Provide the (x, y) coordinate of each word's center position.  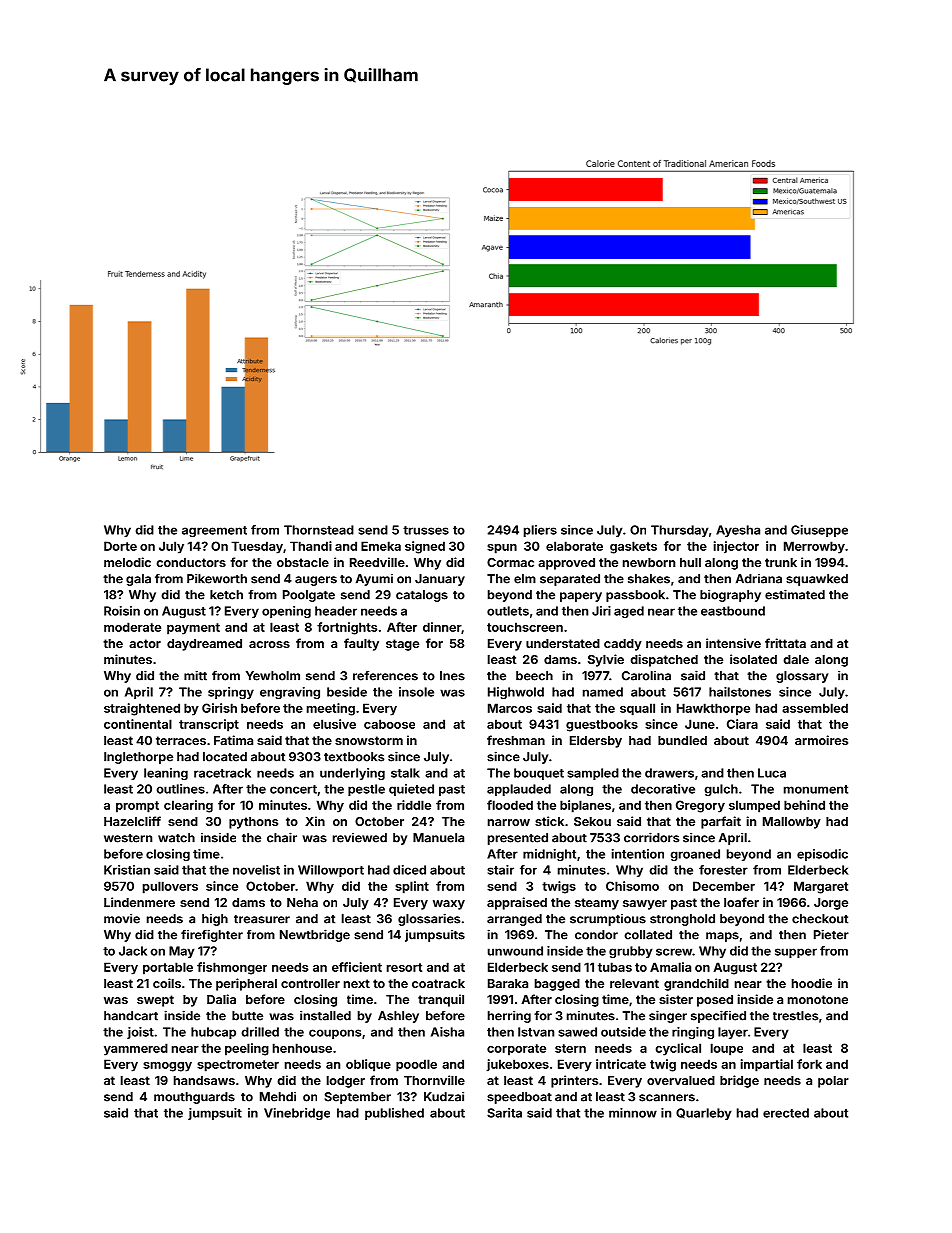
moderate (132, 627)
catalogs (422, 596)
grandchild (696, 984)
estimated (795, 594)
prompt (137, 807)
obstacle (303, 562)
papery (581, 597)
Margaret (821, 887)
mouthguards (194, 1098)
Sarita (504, 1113)
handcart (131, 1016)
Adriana (759, 579)
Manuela (438, 838)
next (357, 983)
